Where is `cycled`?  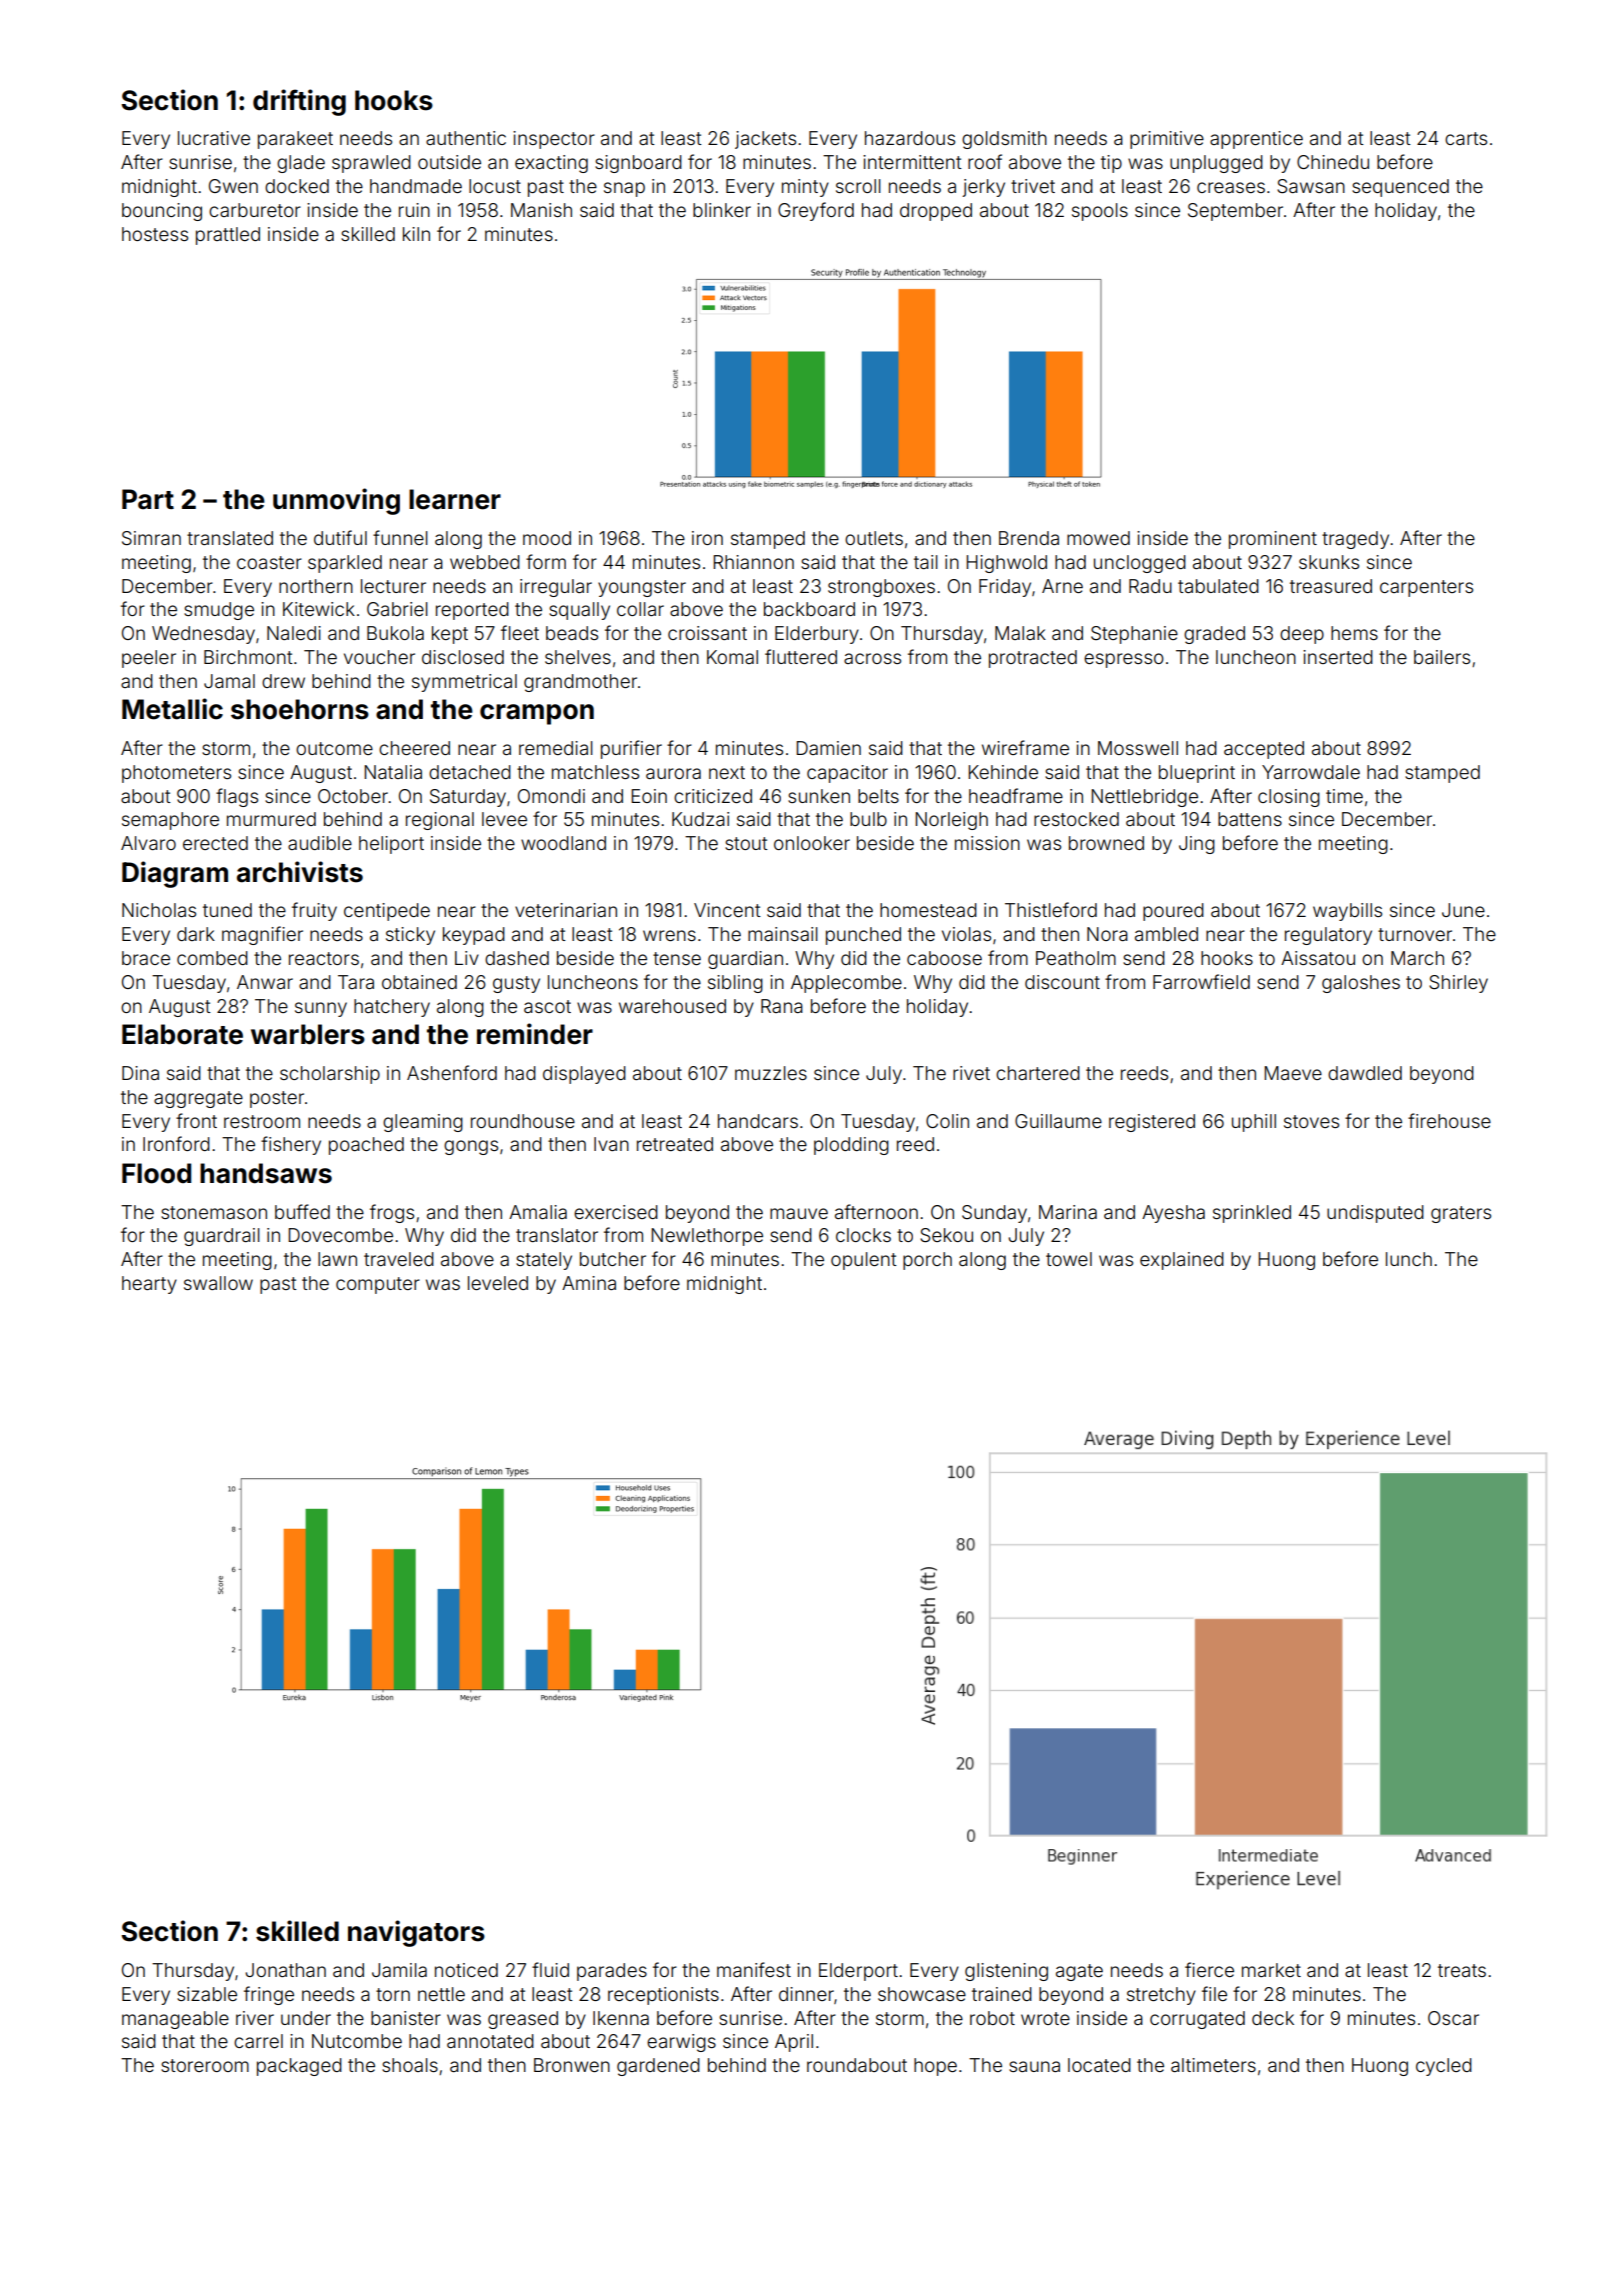
cycled is located at coordinates (1444, 2067).
